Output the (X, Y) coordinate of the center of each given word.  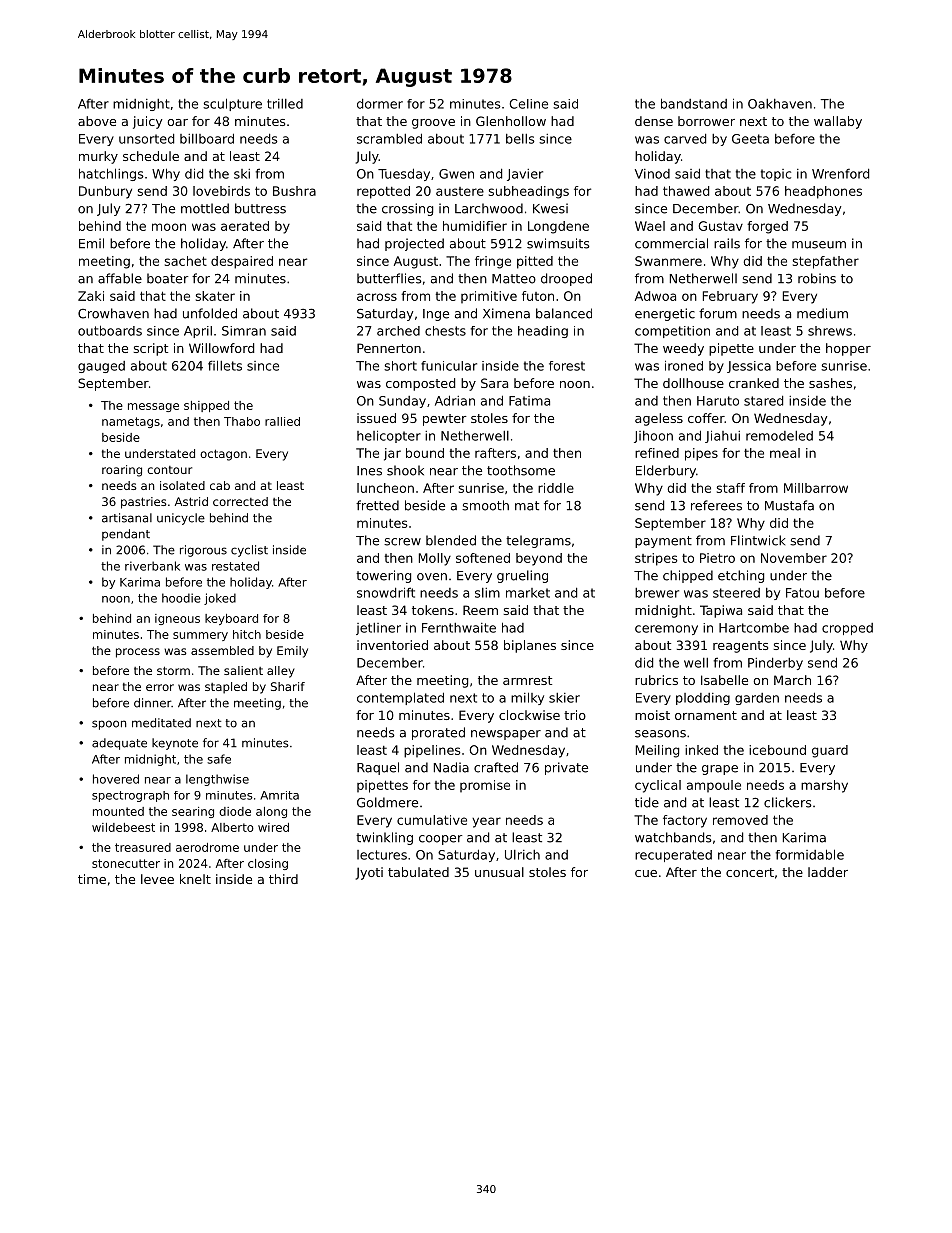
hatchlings (111, 174)
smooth (485, 505)
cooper (440, 840)
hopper (848, 349)
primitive (489, 297)
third (283, 879)
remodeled (779, 436)
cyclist (249, 551)
